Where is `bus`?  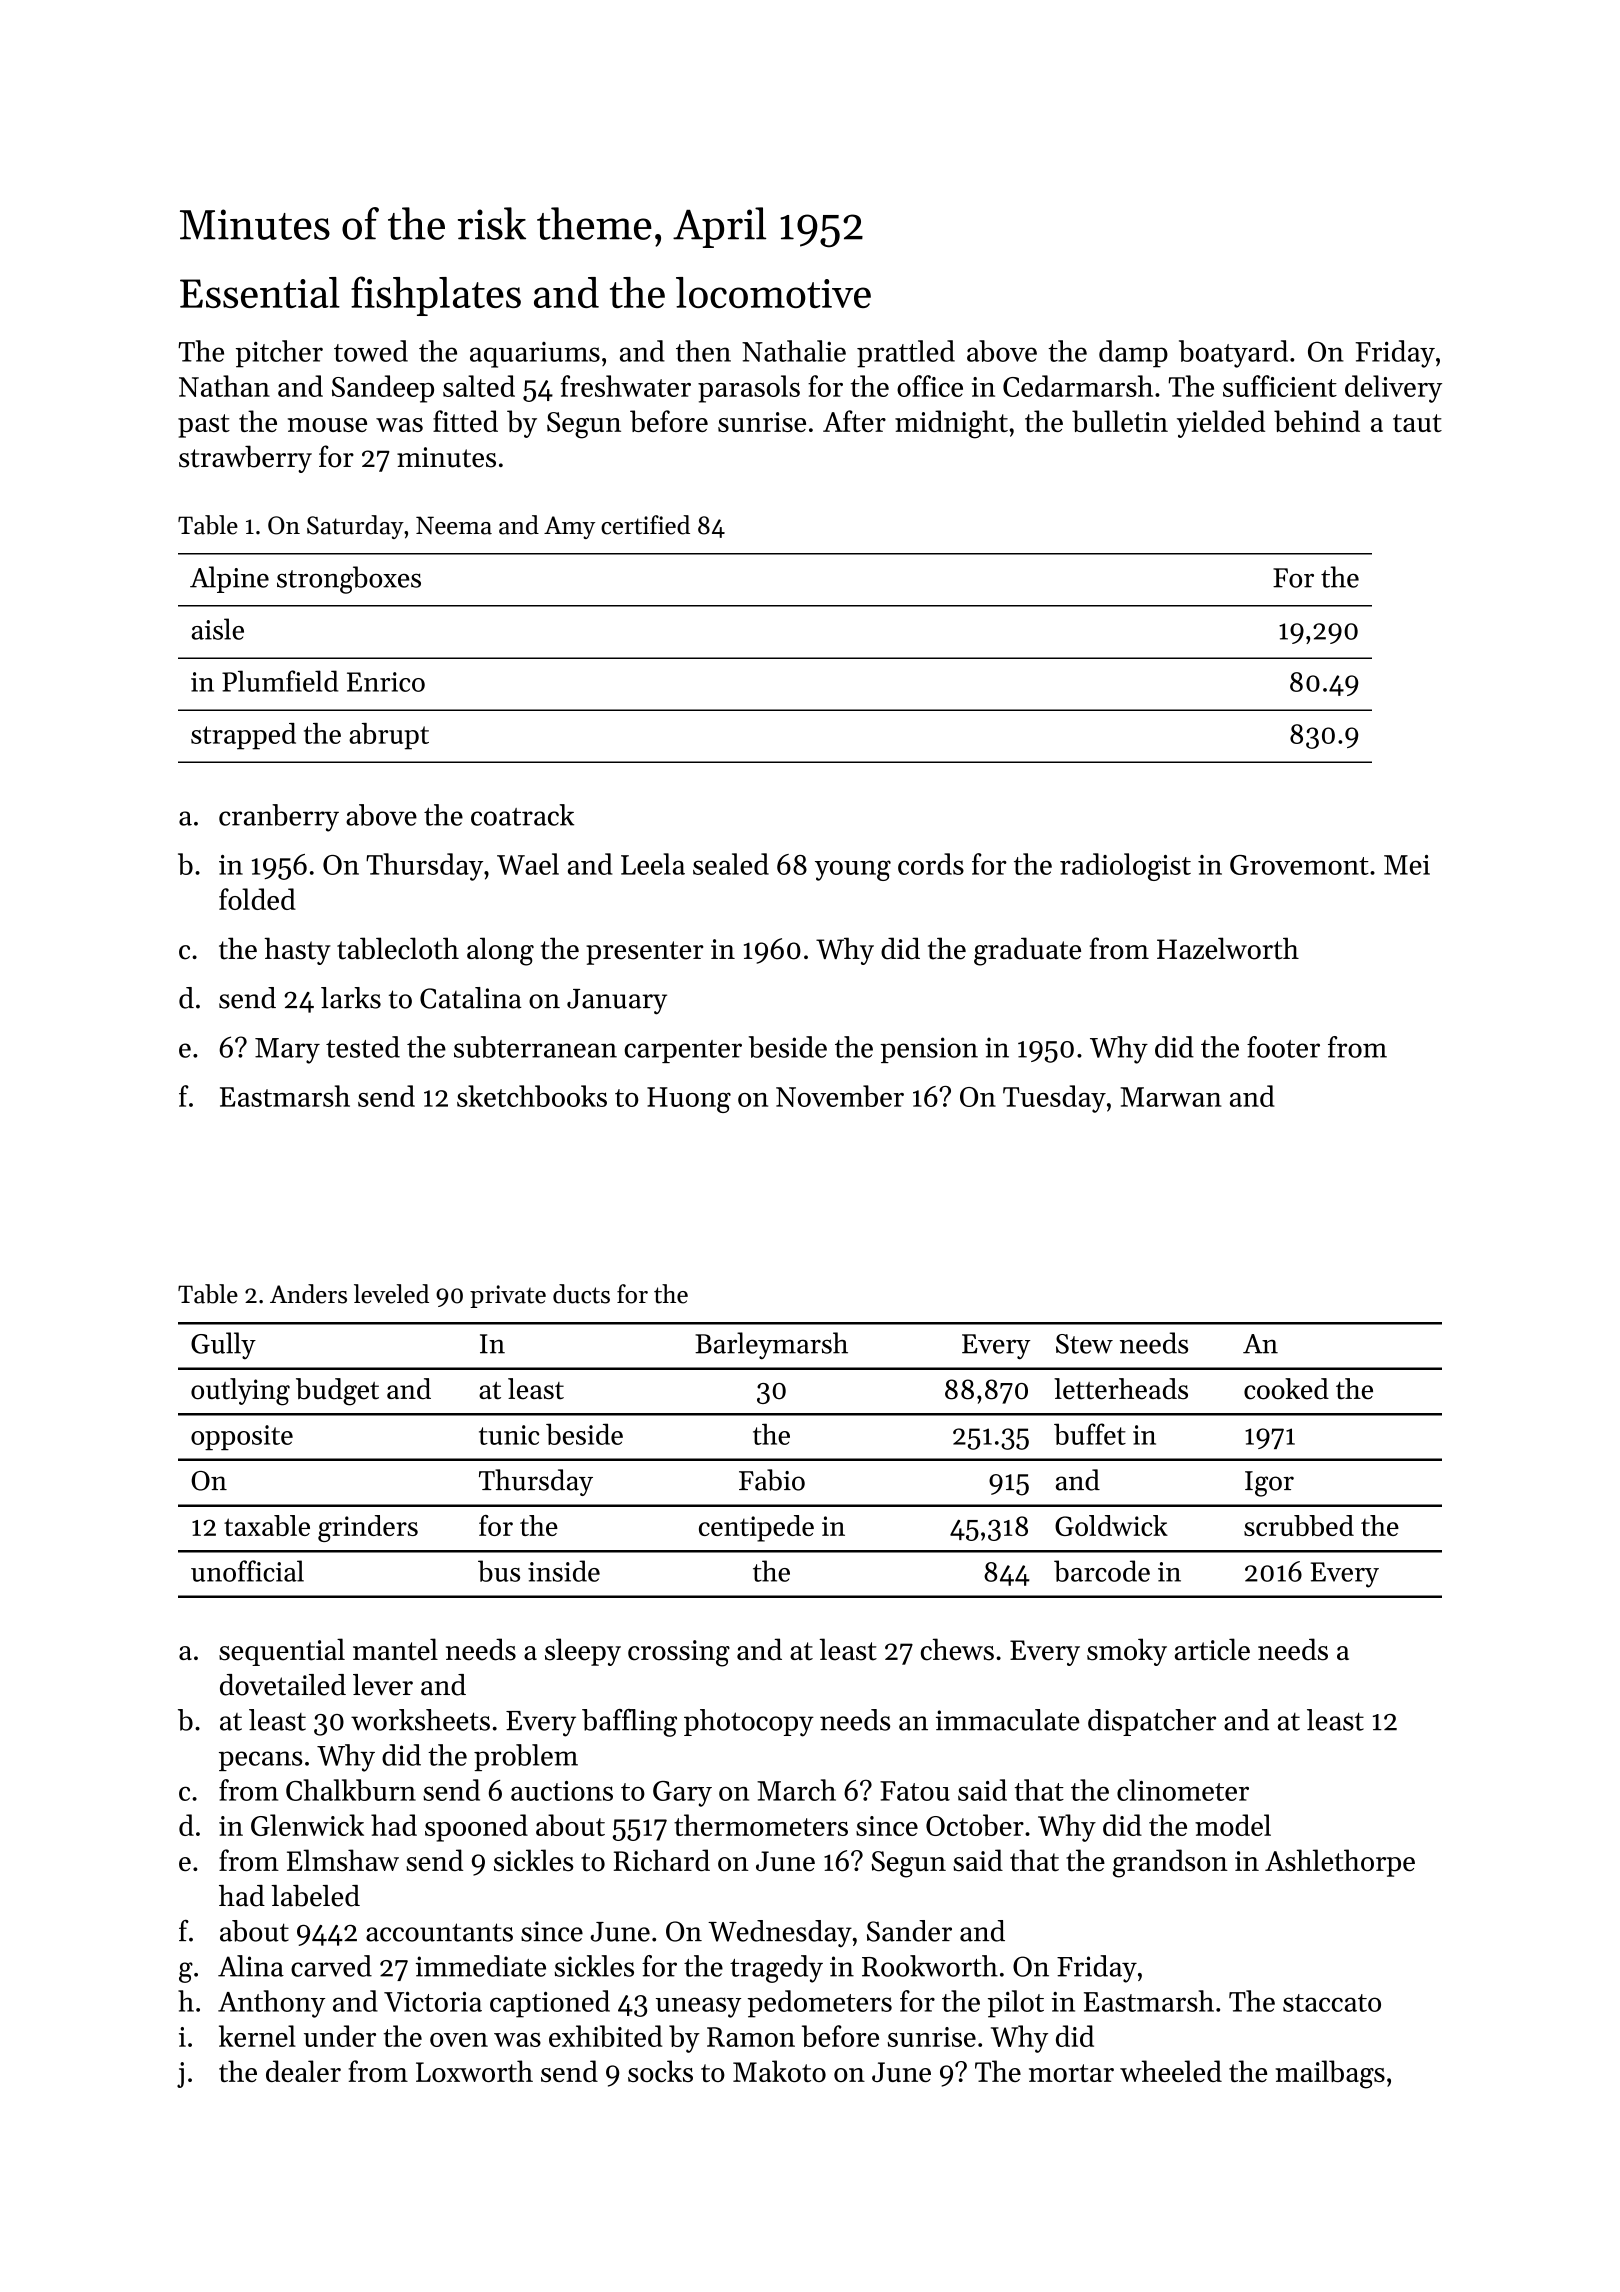
bus is located at coordinates (499, 1571).
